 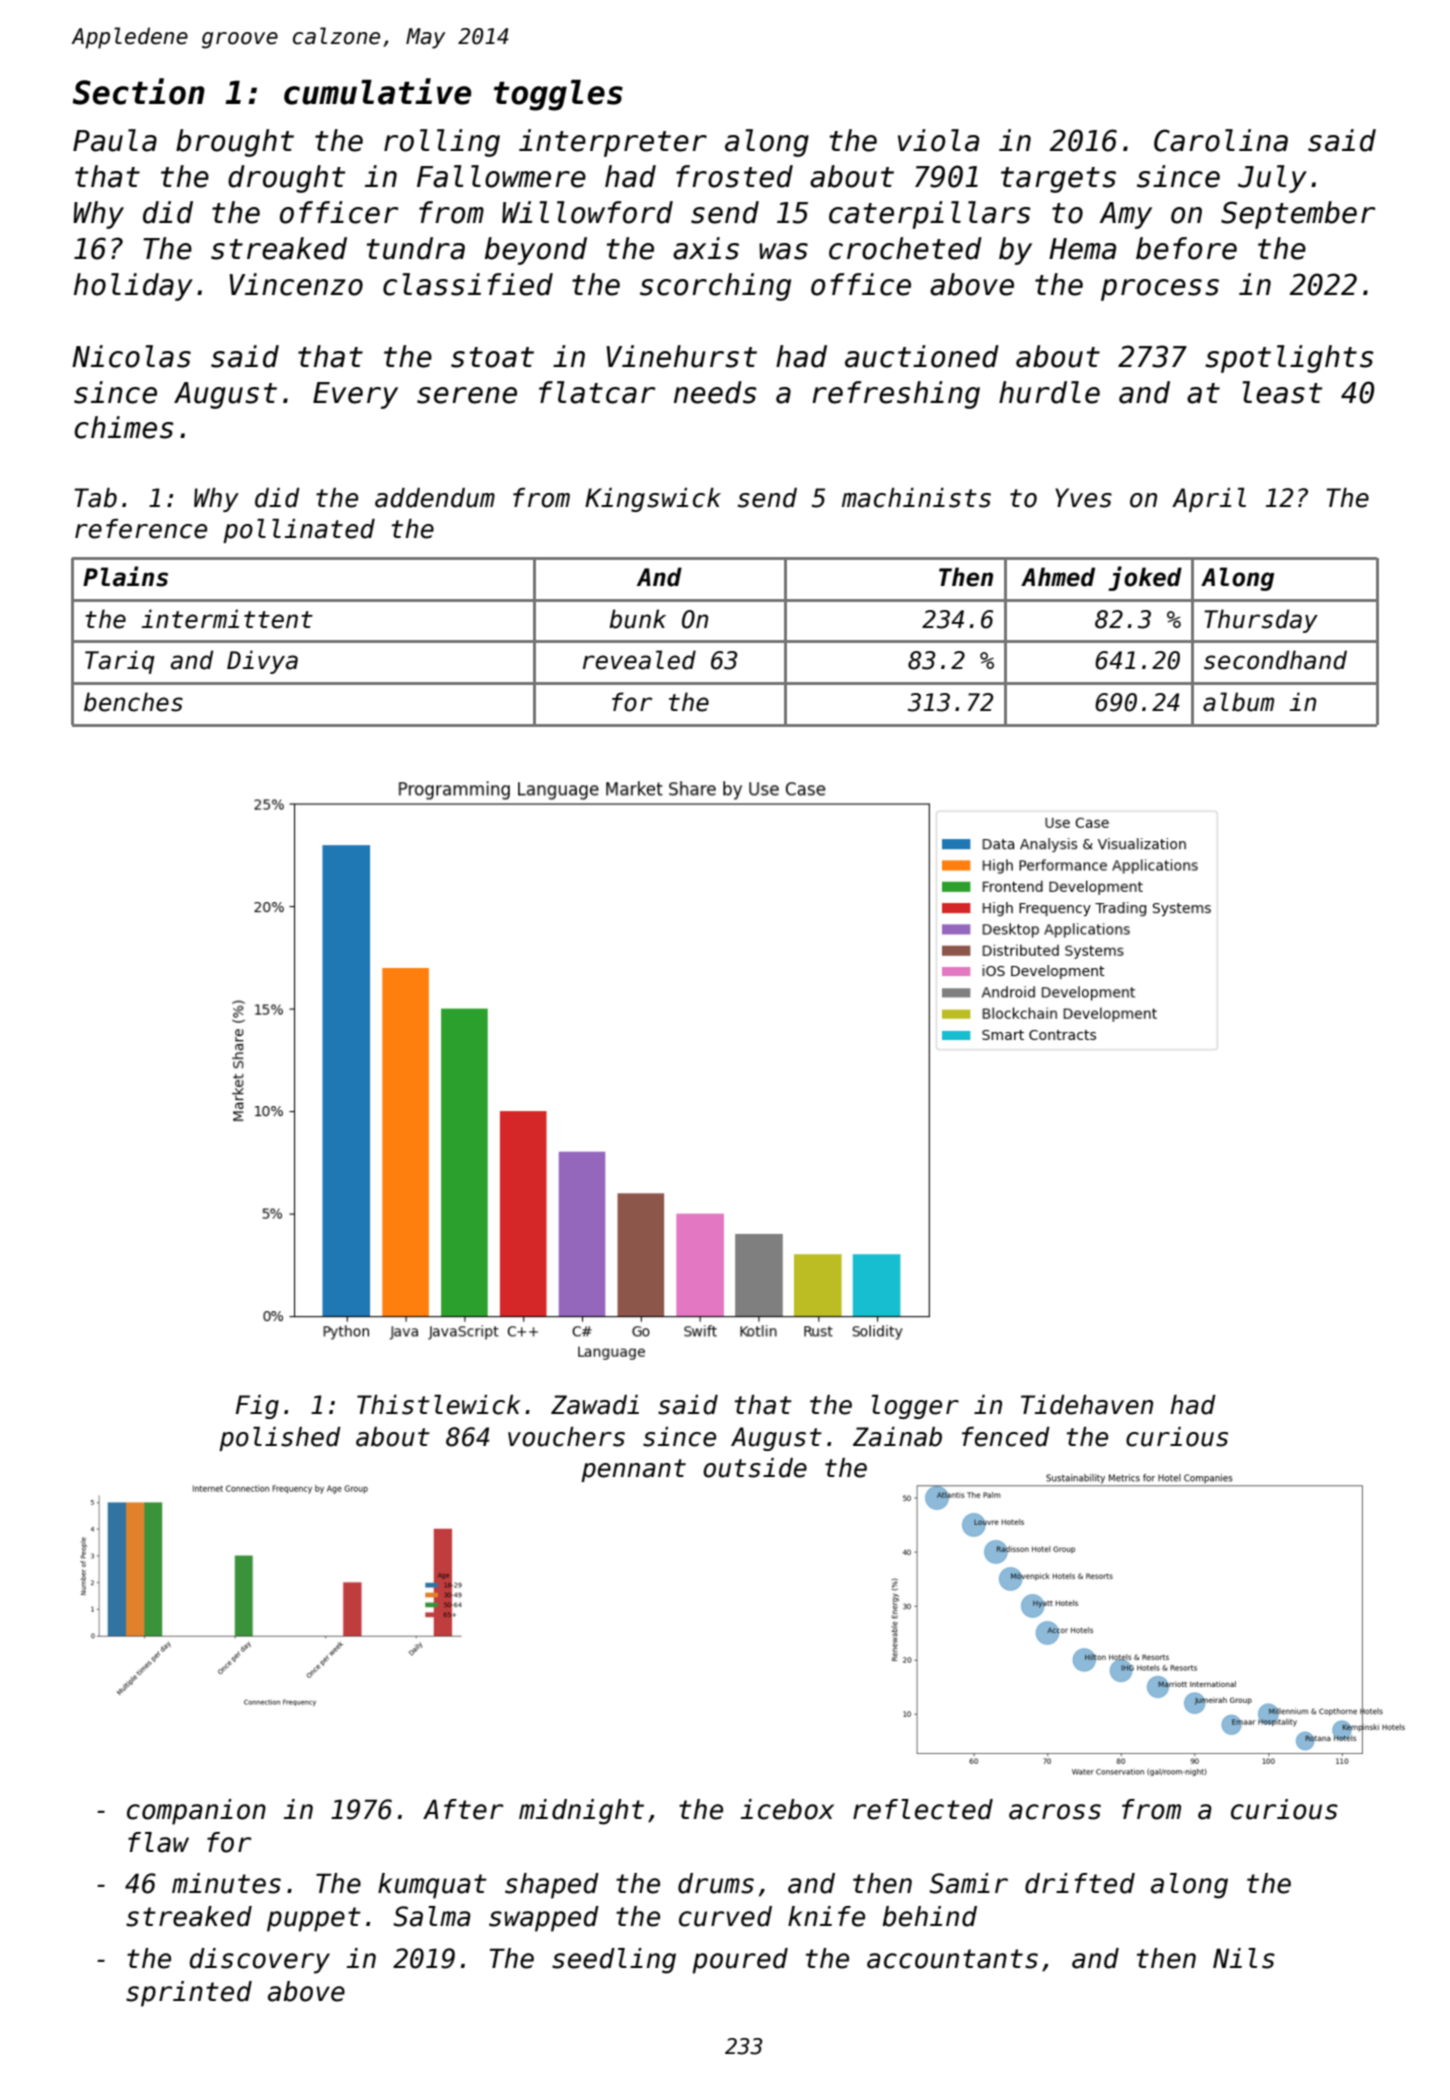 What do you see at coordinates (1238, 702) in the image?
I see `album` at bounding box center [1238, 702].
